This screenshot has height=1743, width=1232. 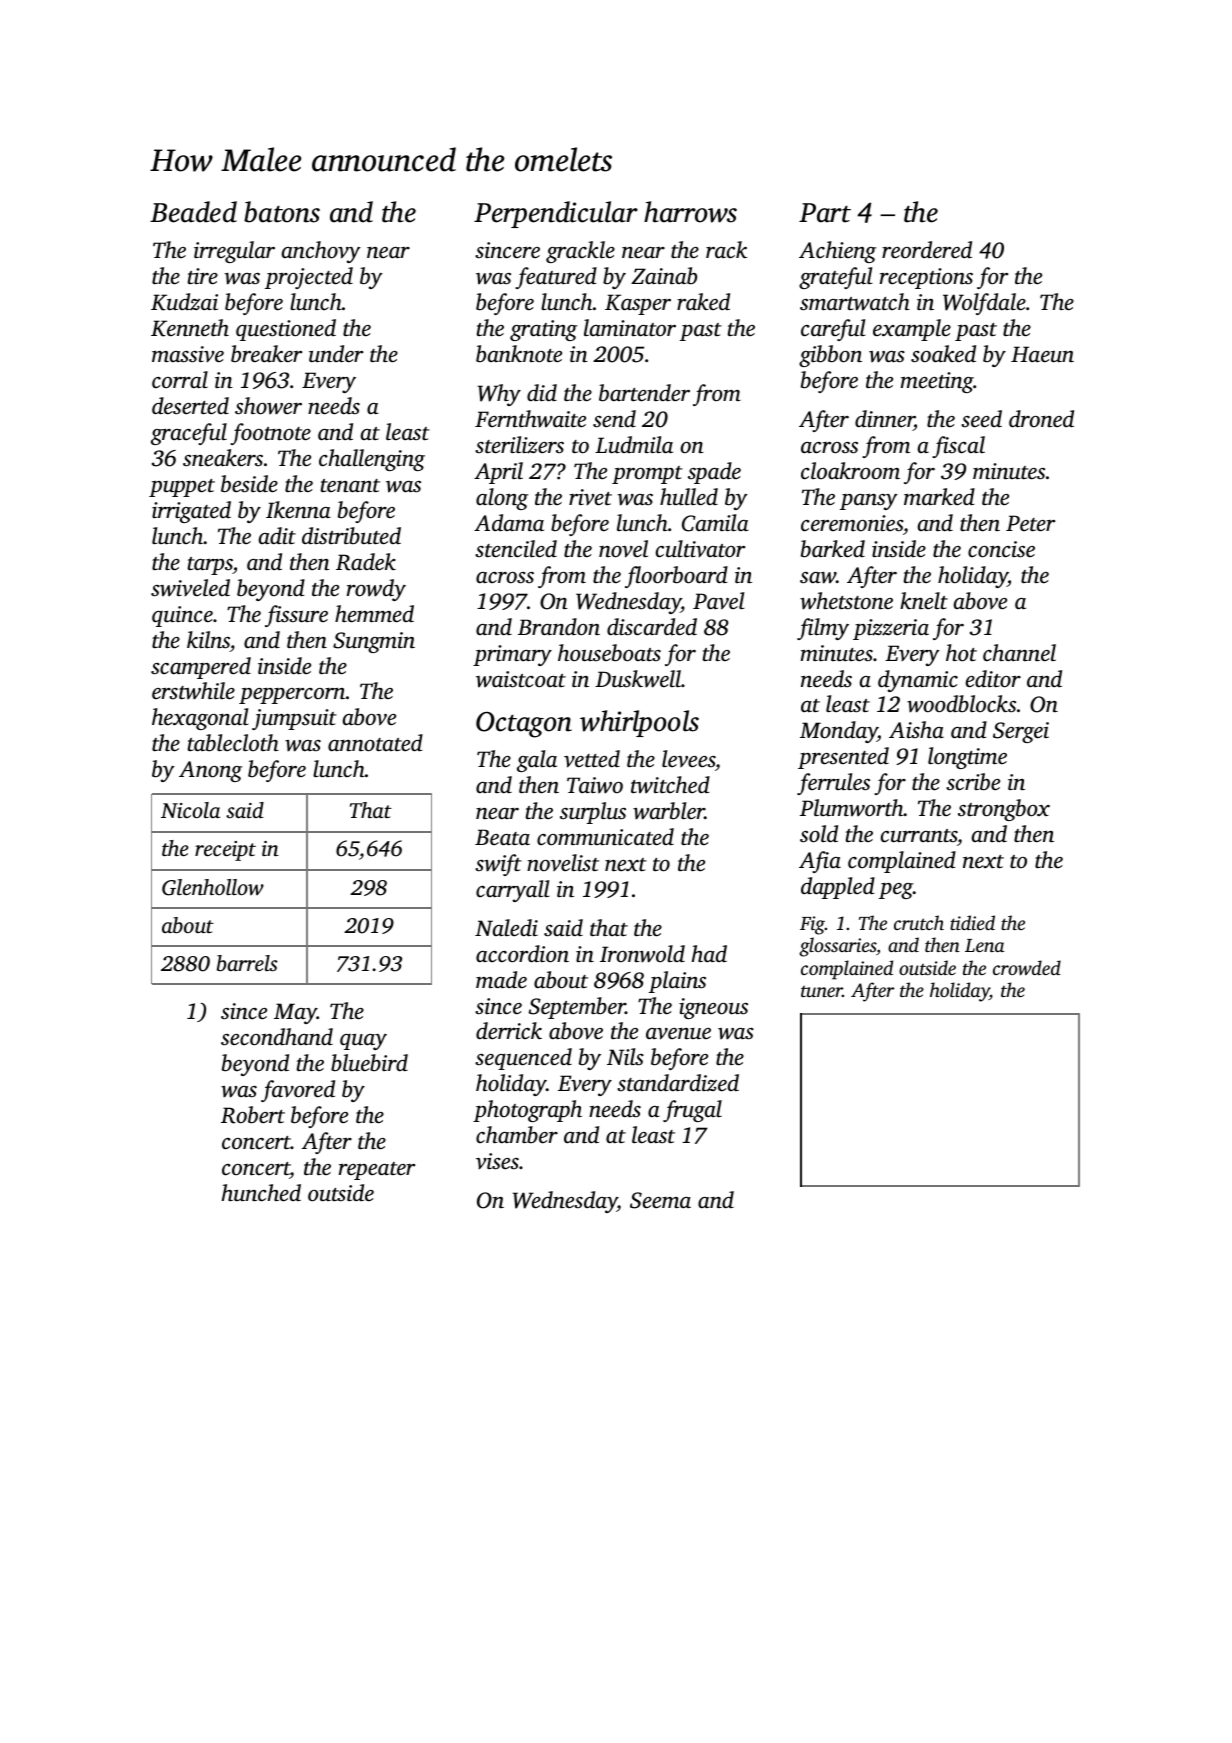 What do you see at coordinates (501, 980) in the screenshot?
I see `made` at bounding box center [501, 980].
